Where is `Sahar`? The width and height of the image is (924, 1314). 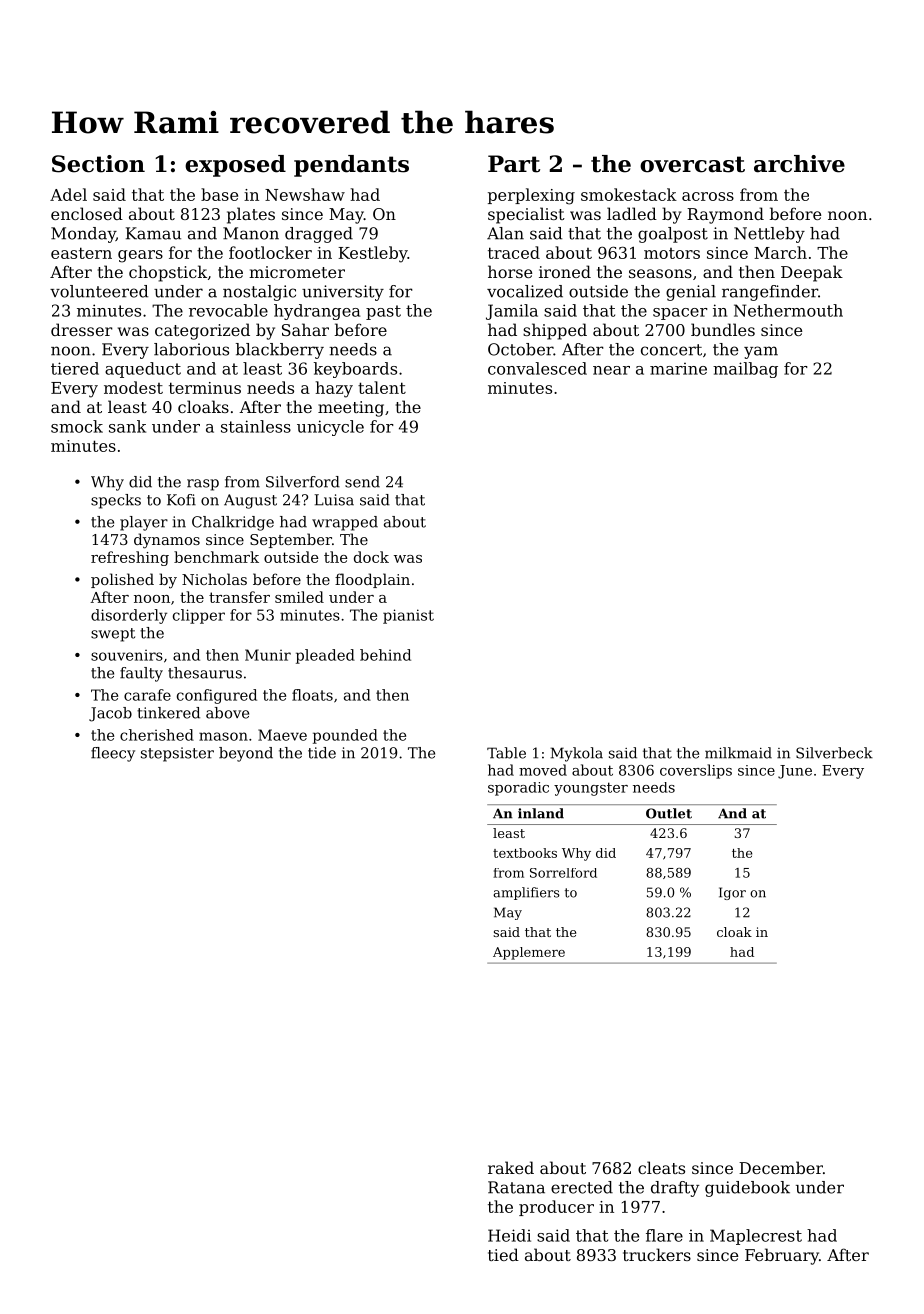
Sahar is located at coordinates (305, 329).
